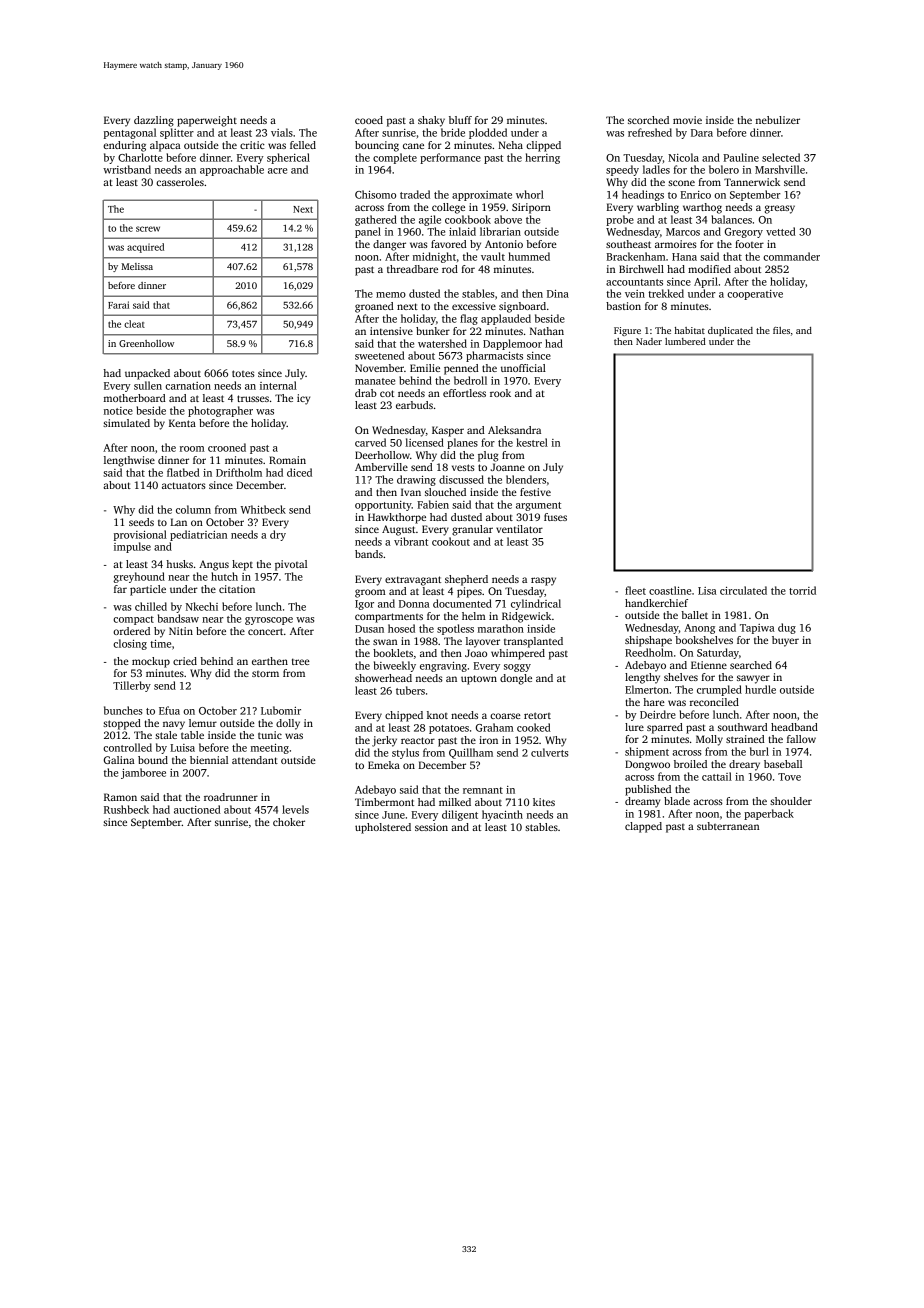 This screenshot has width=924, height=1308. What do you see at coordinates (769, 814) in the screenshot?
I see `paperback` at bounding box center [769, 814].
